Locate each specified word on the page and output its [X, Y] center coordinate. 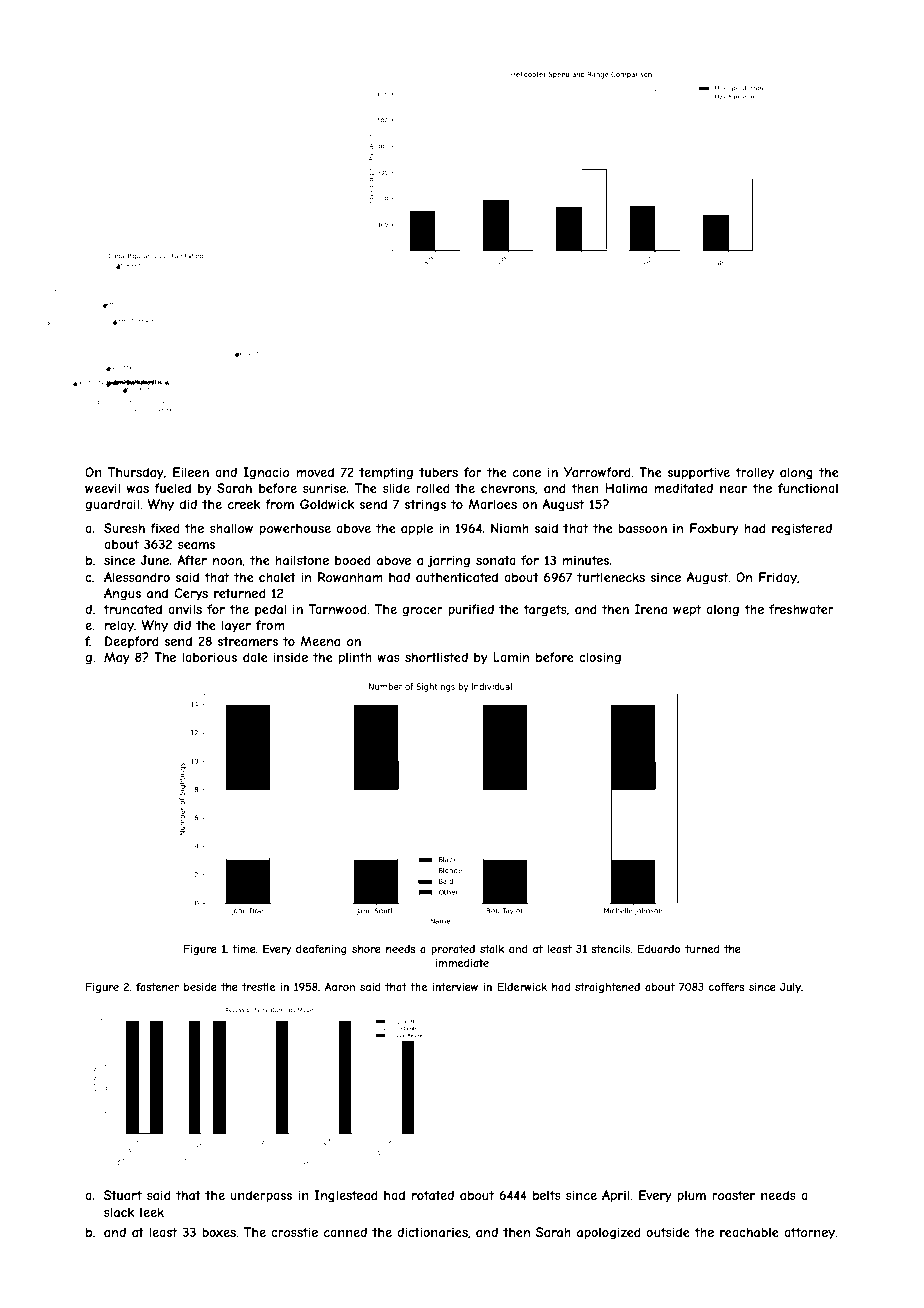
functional [808, 488]
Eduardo [659, 948]
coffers [726, 987]
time [244, 949]
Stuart [123, 1195]
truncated [132, 609]
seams [196, 545]
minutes [585, 560]
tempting [386, 473]
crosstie [294, 1232]
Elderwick [522, 986]
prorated [453, 950]
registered [802, 529]
